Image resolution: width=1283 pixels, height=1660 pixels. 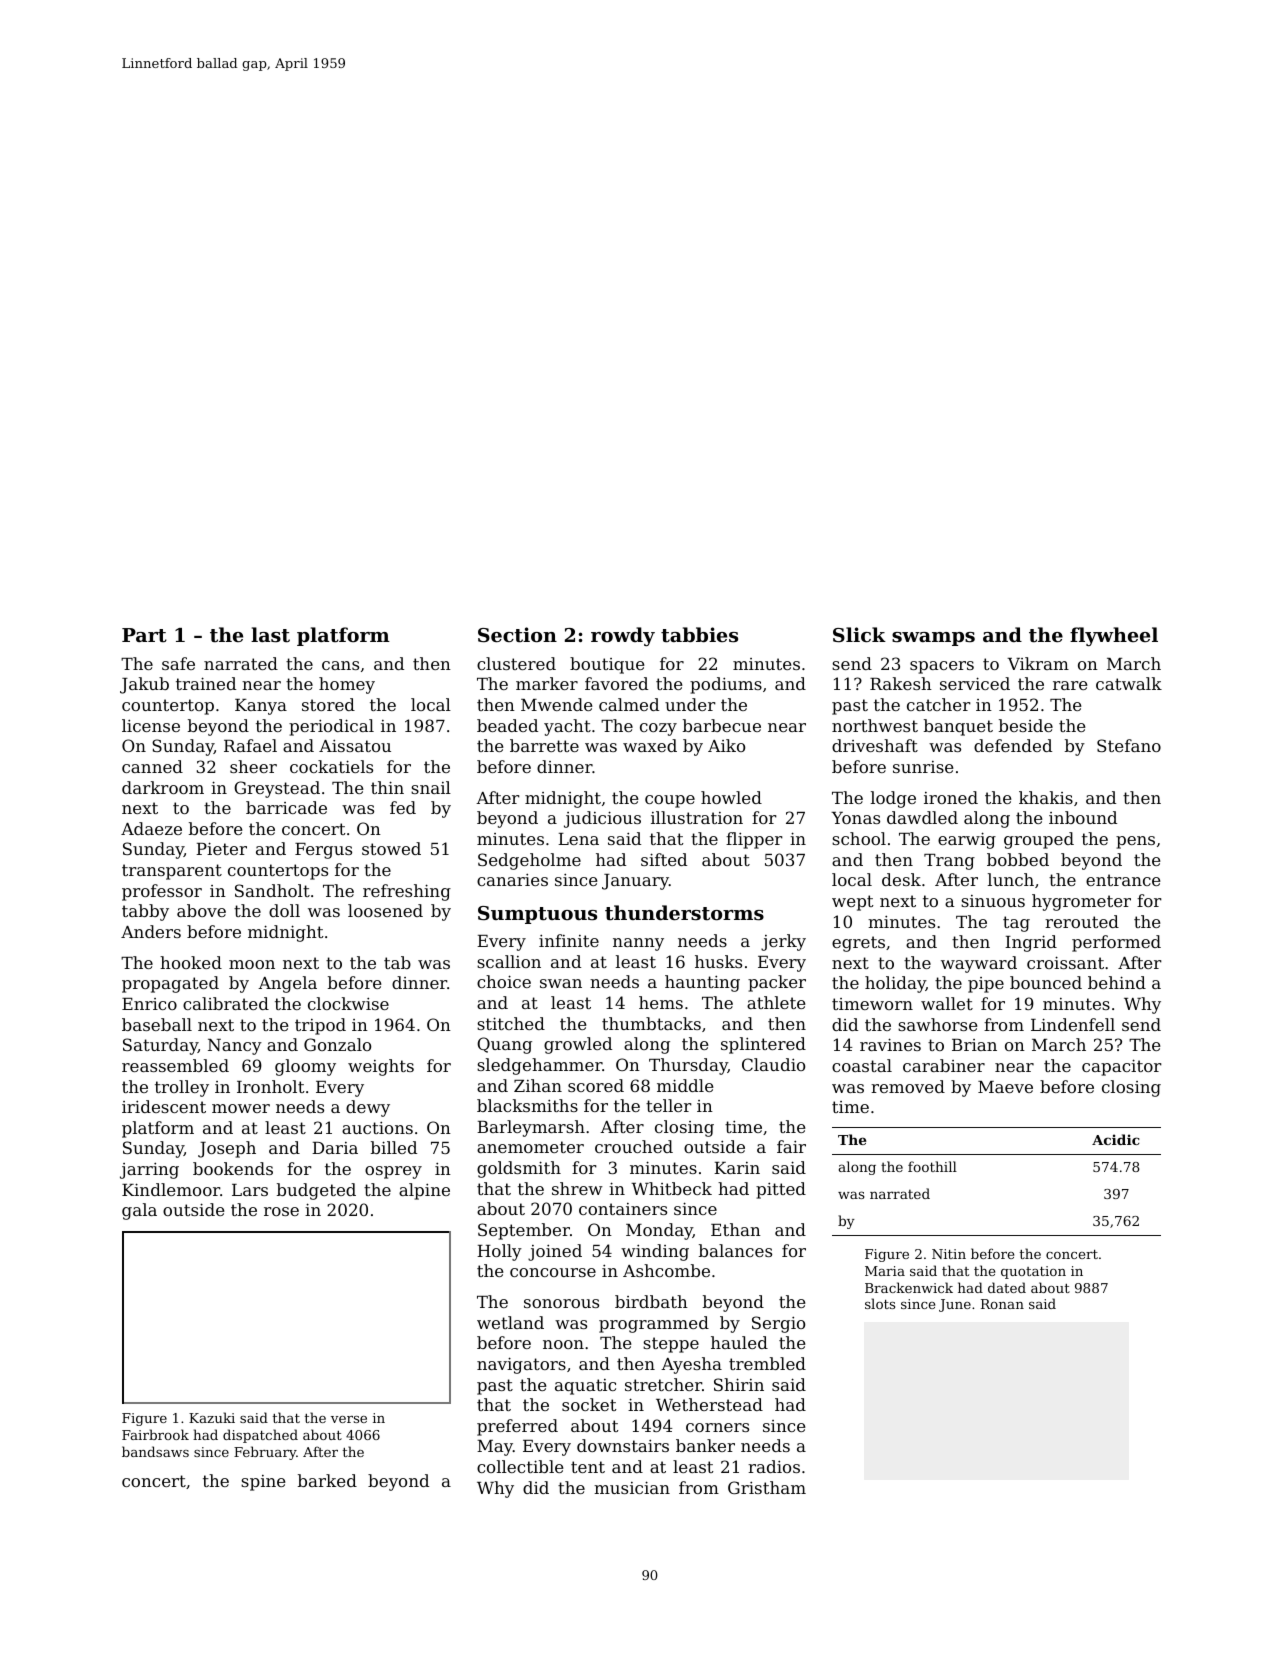 What do you see at coordinates (731, 797) in the page?
I see `howled` at bounding box center [731, 797].
